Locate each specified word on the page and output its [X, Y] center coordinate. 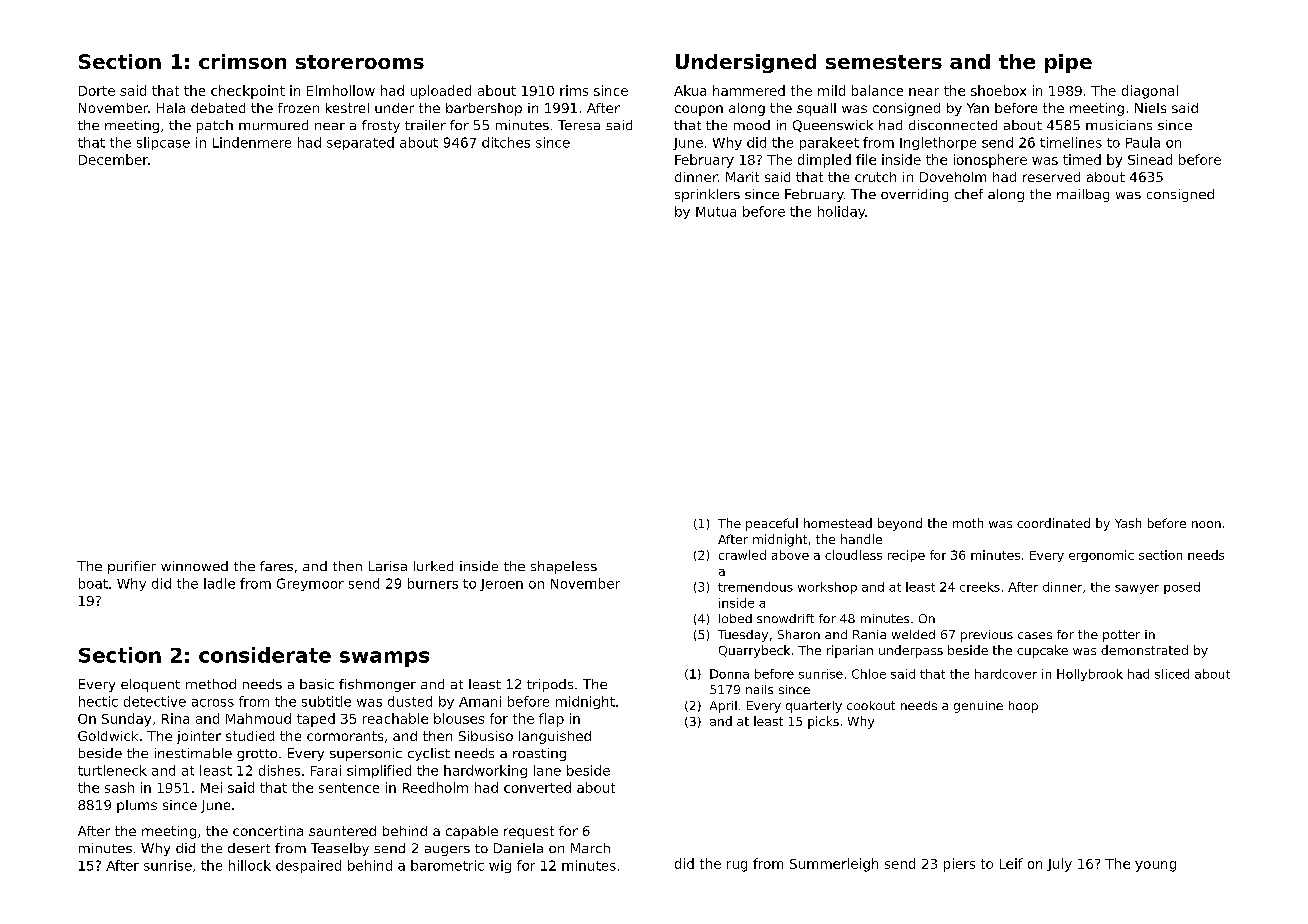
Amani [480, 701]
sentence [349, 788]
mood [752, 125]
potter [1121, 636]
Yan [978, 108]
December [113, 159]
